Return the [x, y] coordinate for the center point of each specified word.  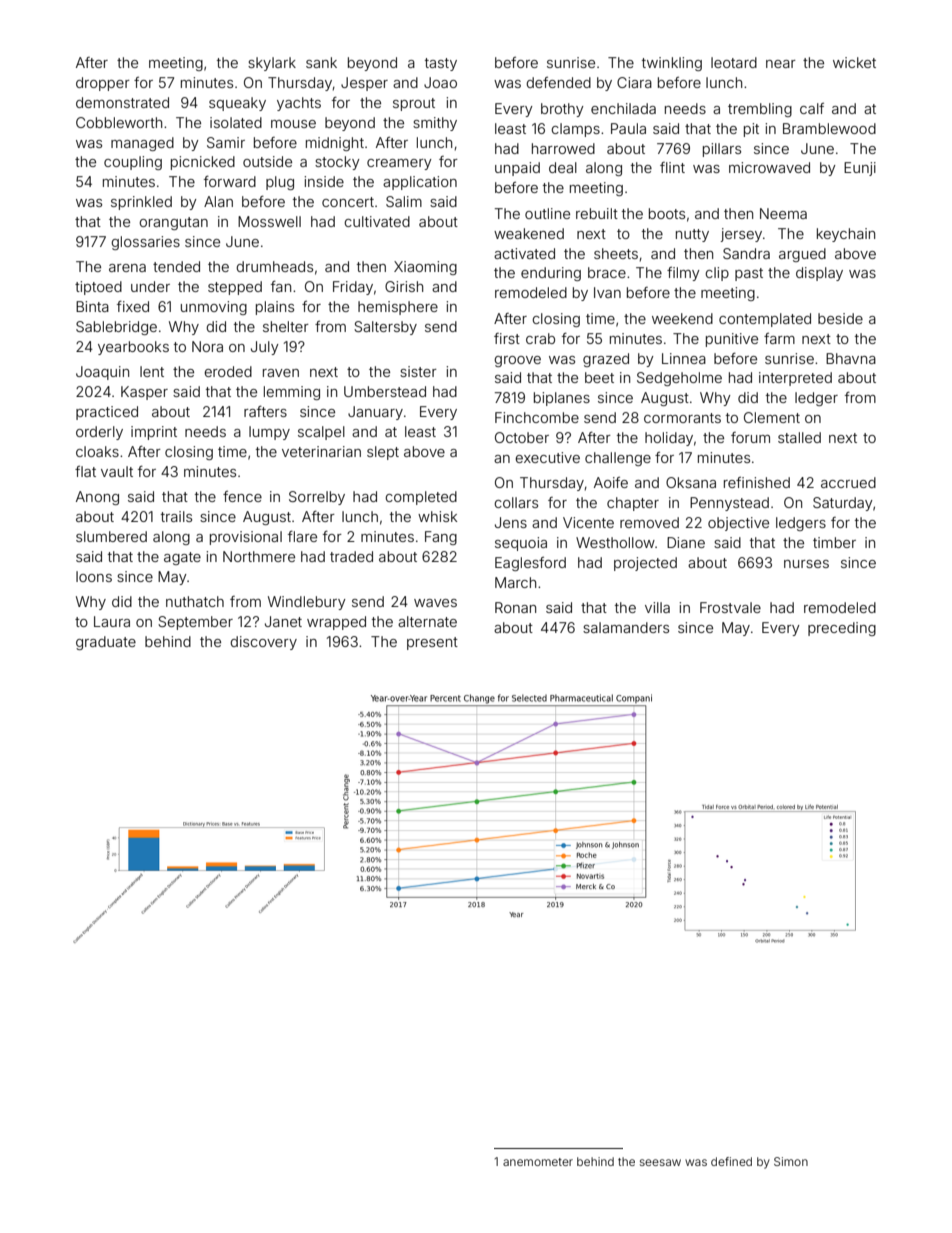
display [819, 274]
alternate [427, 621]
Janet [283, 621]
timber [834, 542]
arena [127, 268]
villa [657, 607]
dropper [103, 84]
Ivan [607, 292]
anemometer [538, 1162]
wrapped [336, 623]
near [781, 64]
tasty [441, 64]
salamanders [626, 627]
